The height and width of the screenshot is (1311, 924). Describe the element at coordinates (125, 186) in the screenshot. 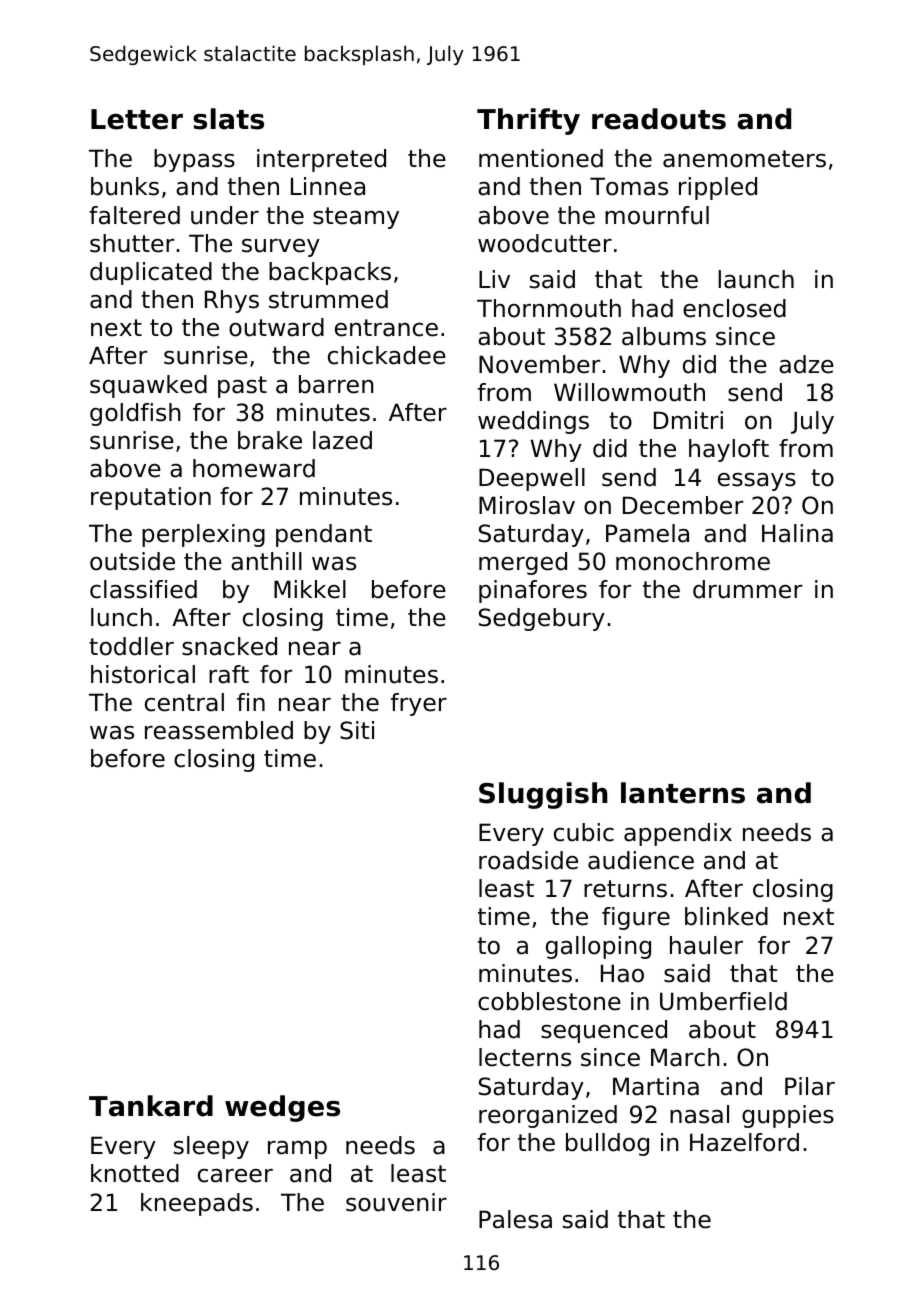

I see `bunks` at that location.
